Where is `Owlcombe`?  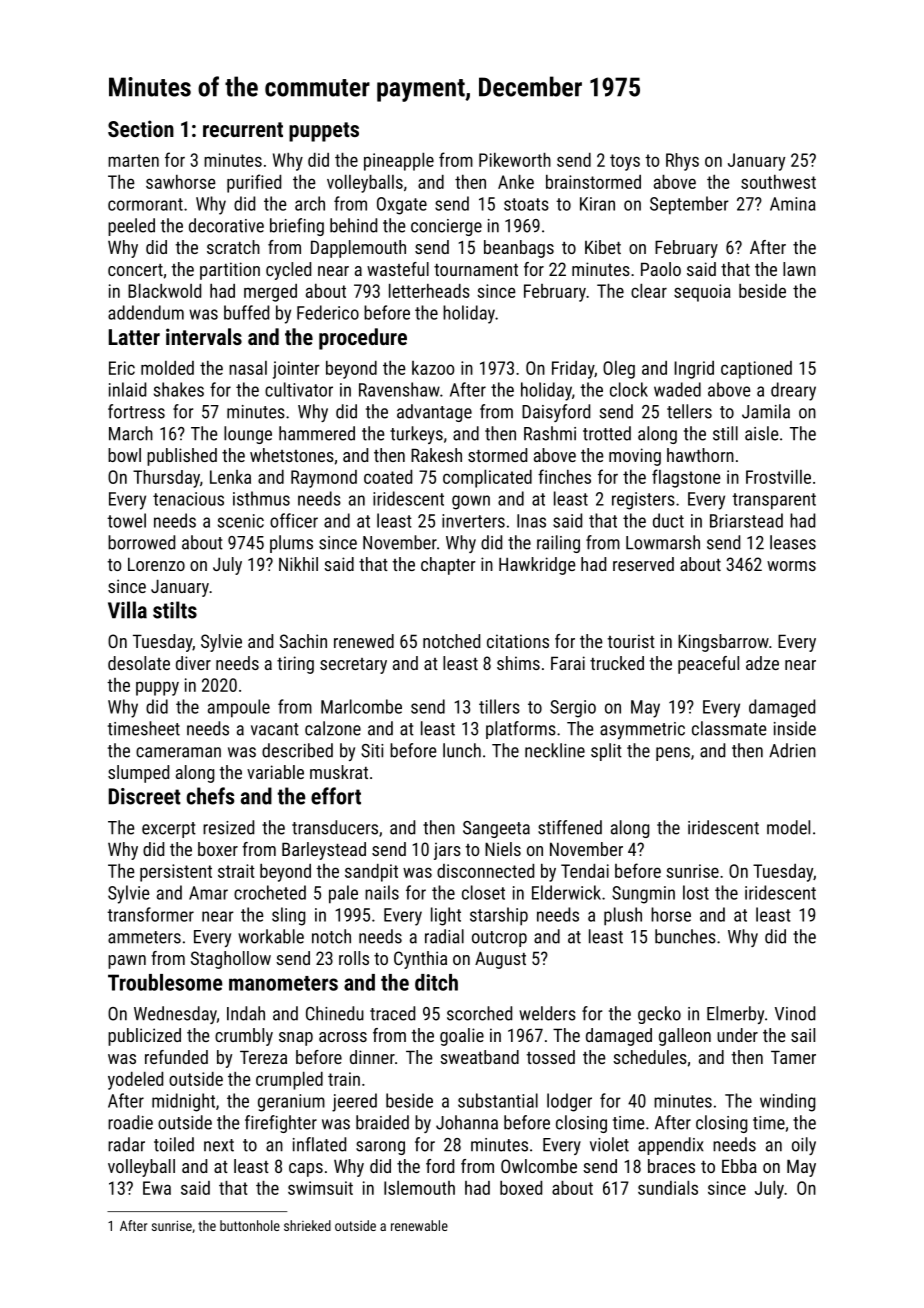
Owlcombe is located at coordinates (539, 1166).
